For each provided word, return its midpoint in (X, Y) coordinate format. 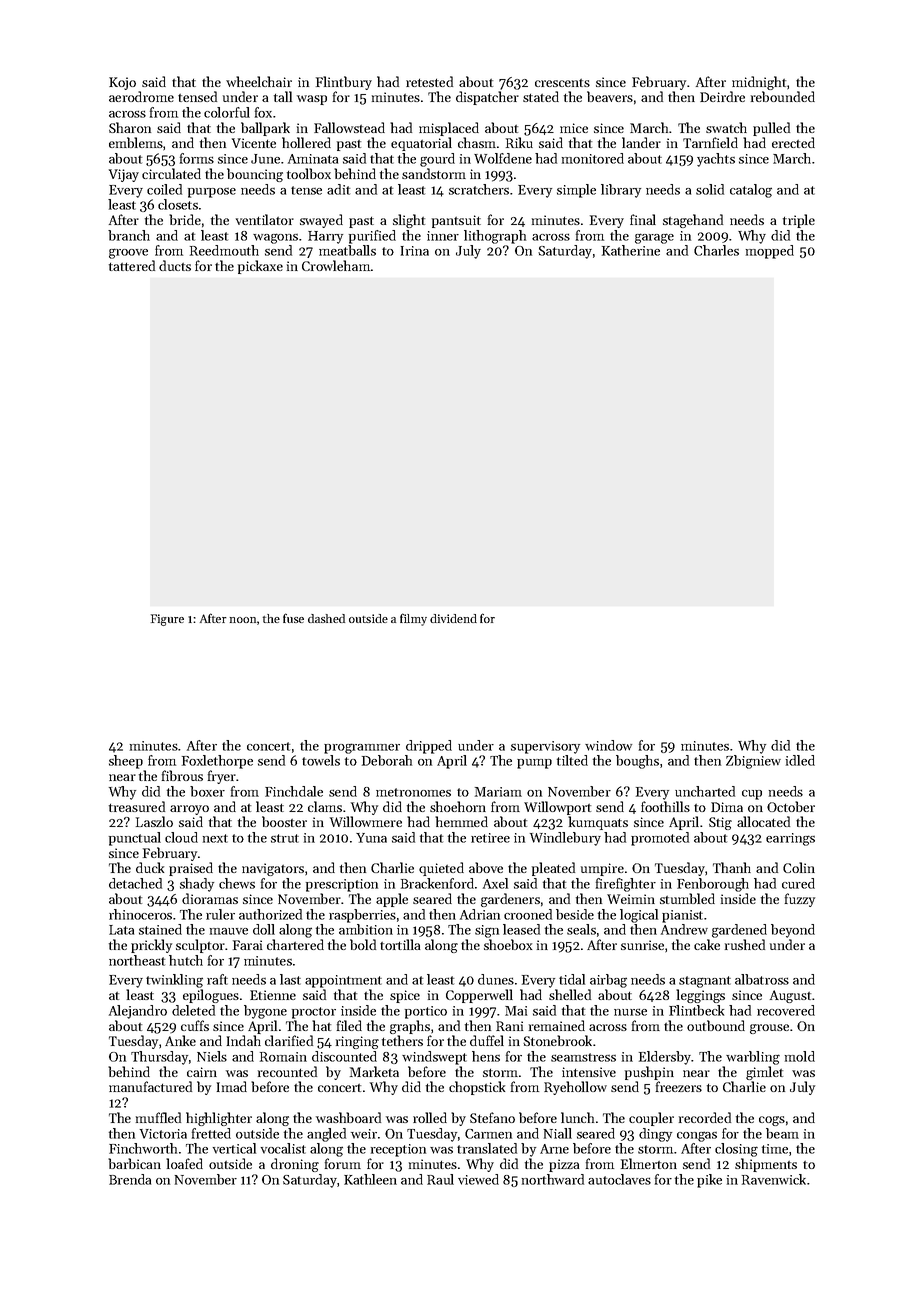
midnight (759, 83)
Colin (799, 867)
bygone (265, 1012)
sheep (126, 762)
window (608, 745)
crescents (562, 83)
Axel (495, 883)
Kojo (122, 83)
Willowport (557, 808)
